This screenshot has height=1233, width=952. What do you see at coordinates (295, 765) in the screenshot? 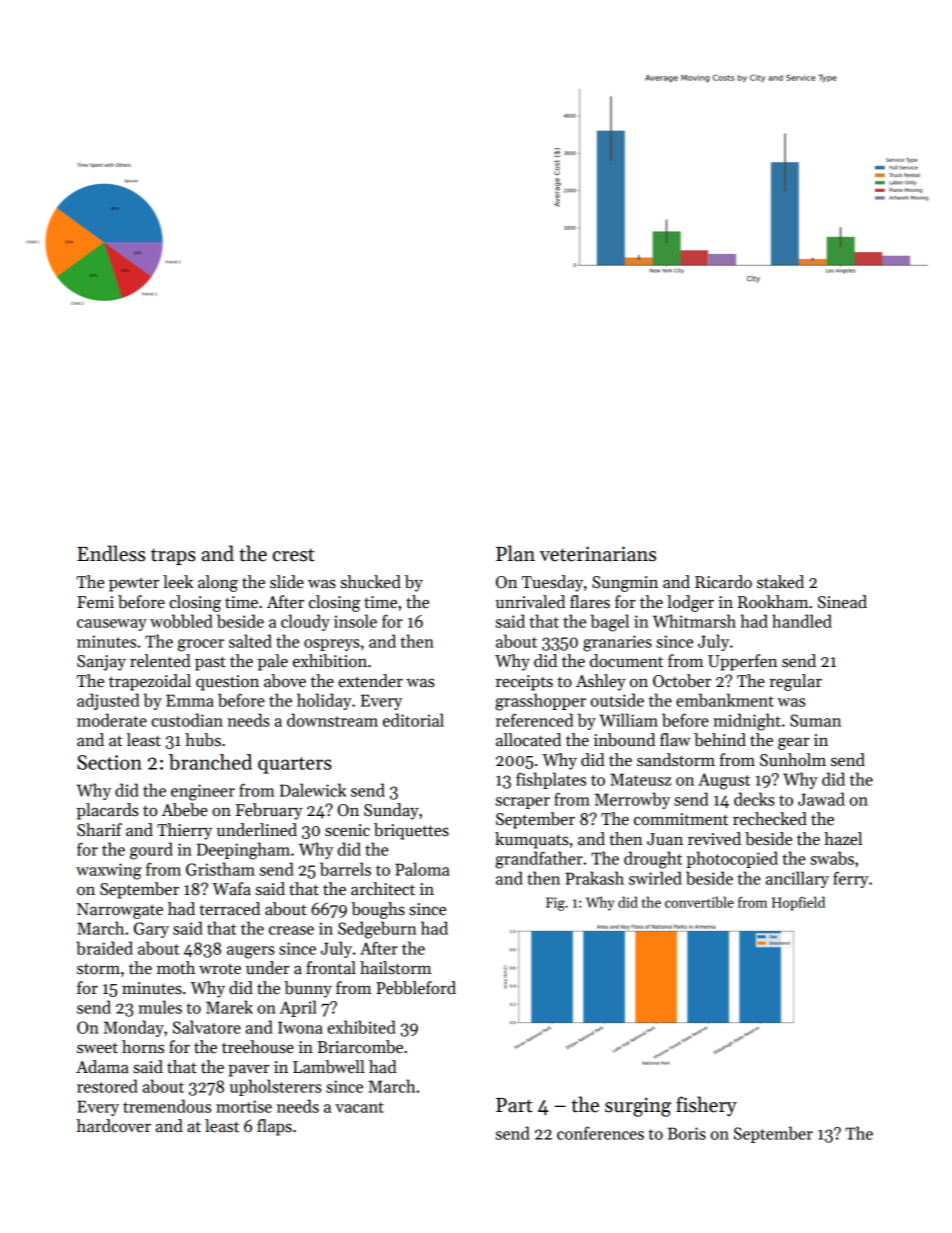
I see `quarters` at bounding box center [295, 765].
